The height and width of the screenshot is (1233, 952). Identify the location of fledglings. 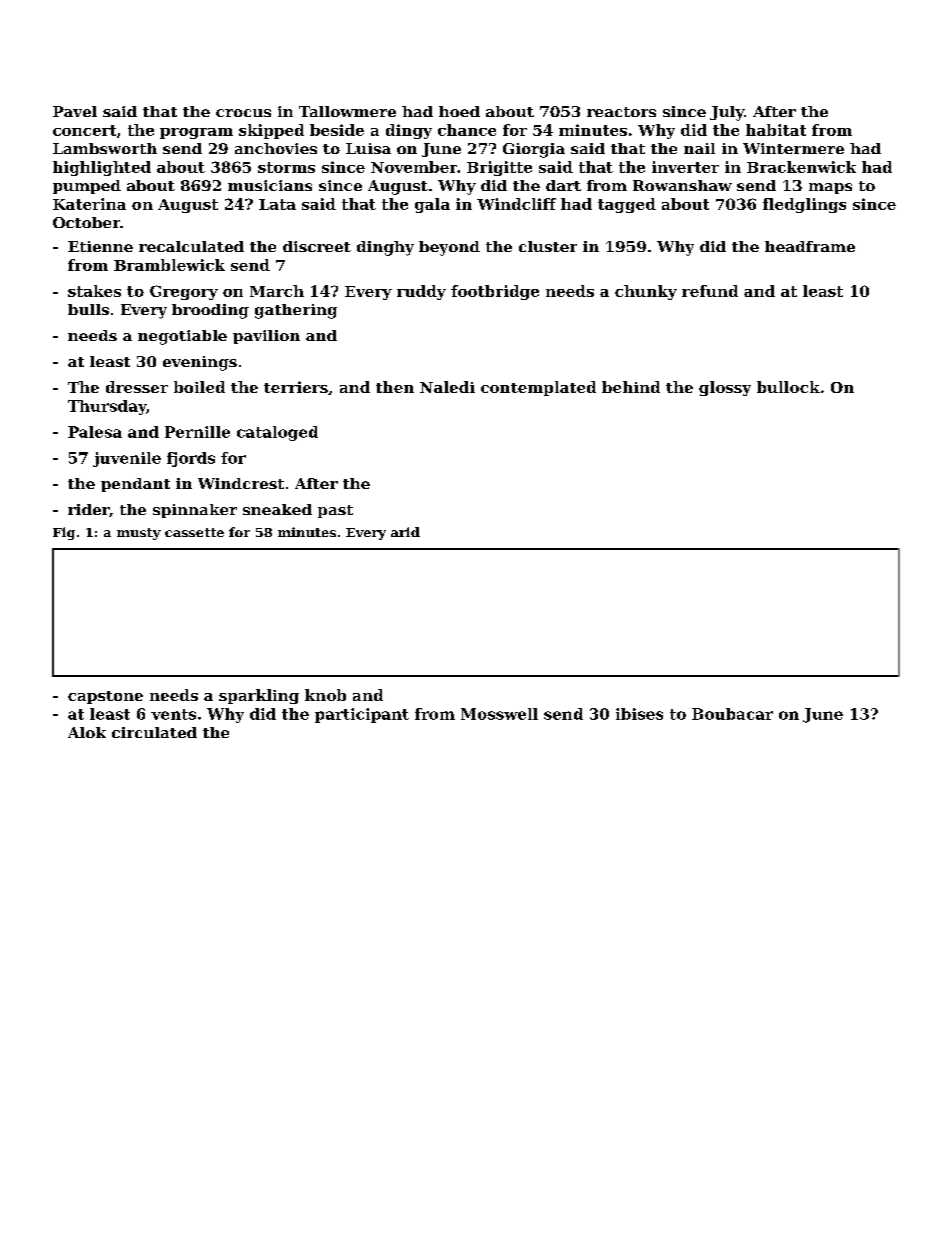
(804, 205).
